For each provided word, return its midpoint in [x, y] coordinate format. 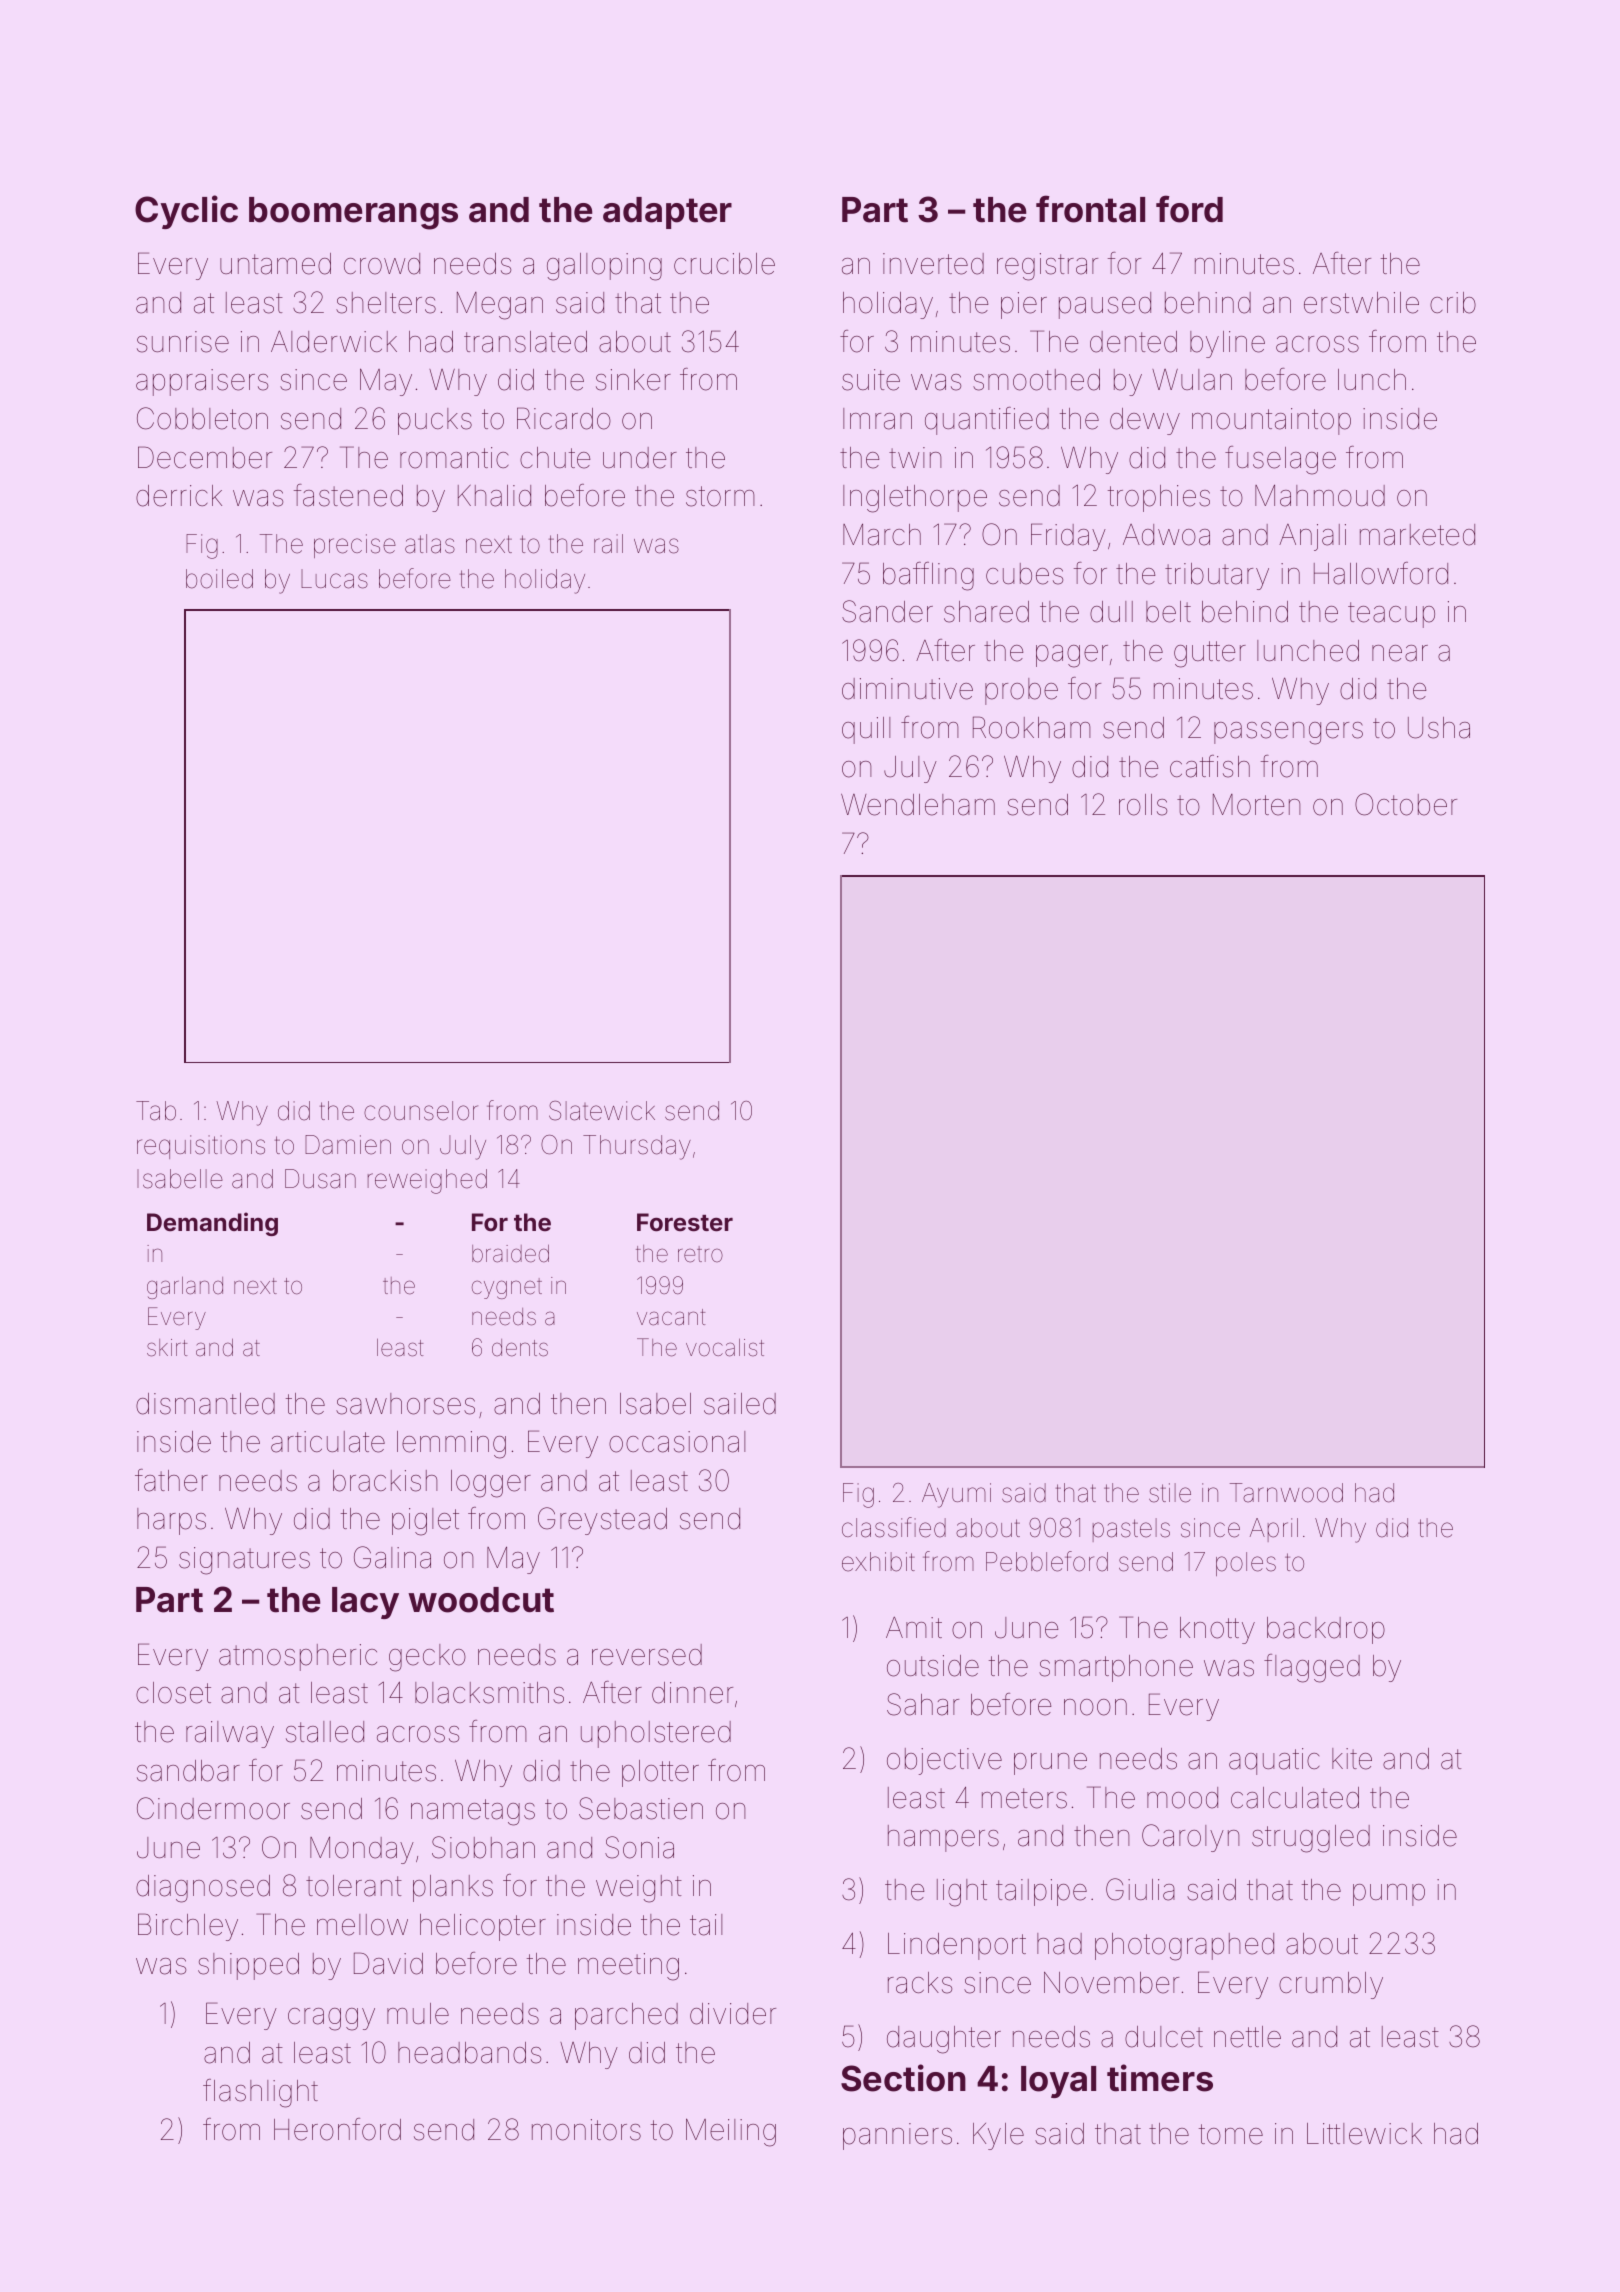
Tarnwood [1286, 1493]
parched [626, 2016]
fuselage [1280, 460]
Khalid [494, 496]
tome [1231, 2134]
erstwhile [1361, 303]
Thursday [637, 1147]
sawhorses [405, 1404]
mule [418, 2014]
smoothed [1036, 380]
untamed [275, 264]
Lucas [334, 579]
